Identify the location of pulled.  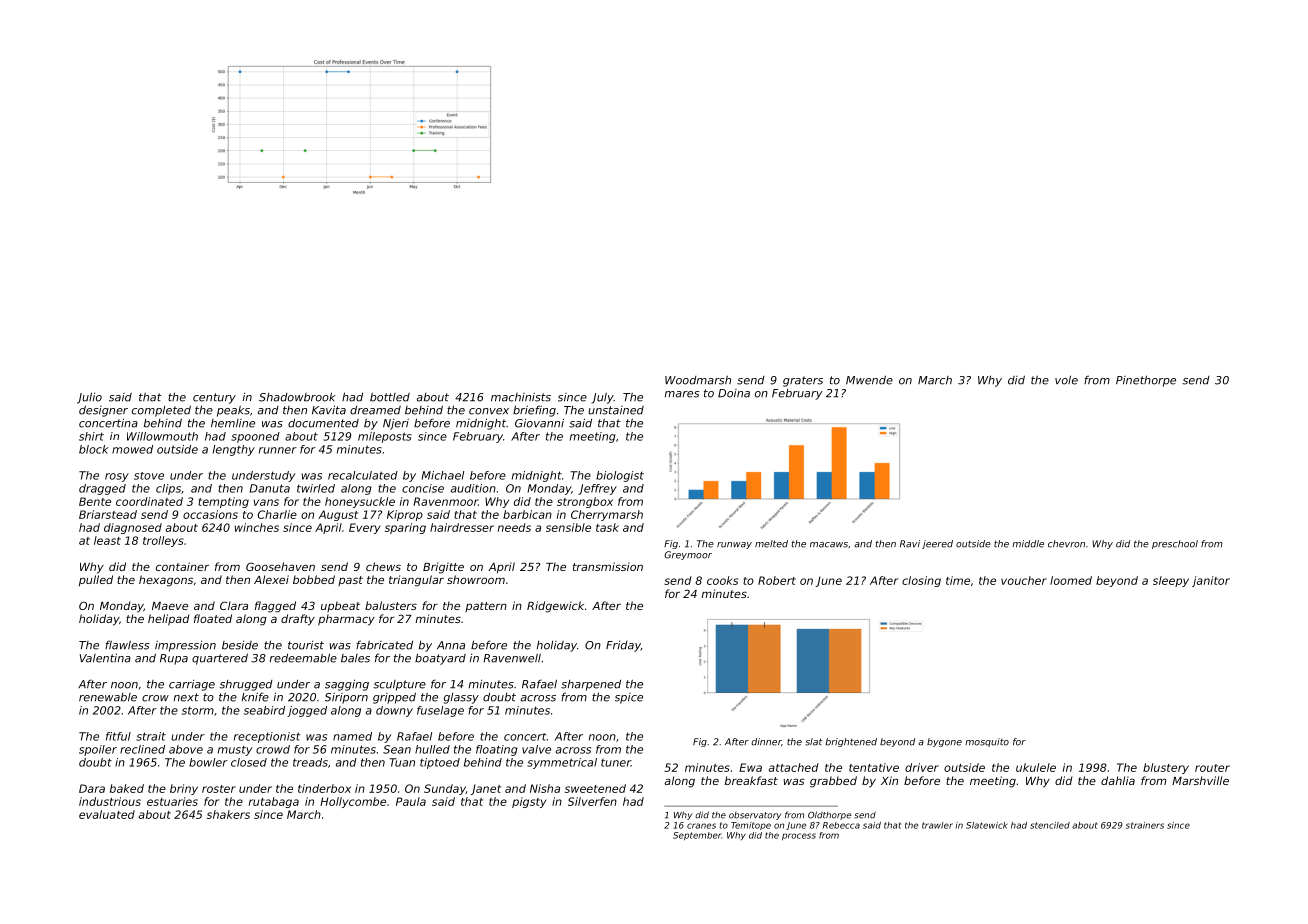
(96, 581).
